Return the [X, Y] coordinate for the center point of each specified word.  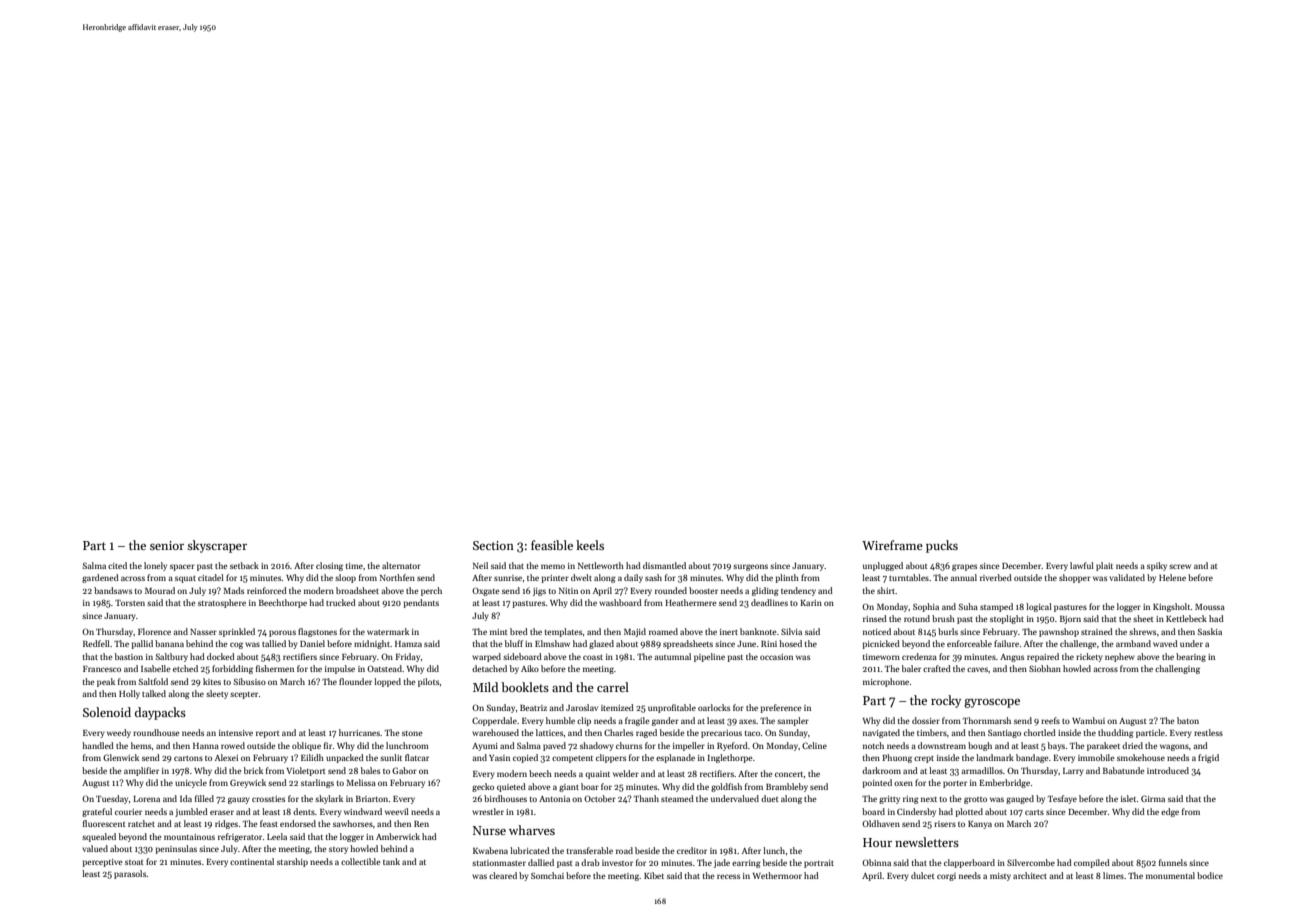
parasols [130, 874]
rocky [946, 701]
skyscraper [217, 546]
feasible [552, 545]
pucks [942, 546]
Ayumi [485, 747]
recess [728, 876]
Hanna [206, 746]
